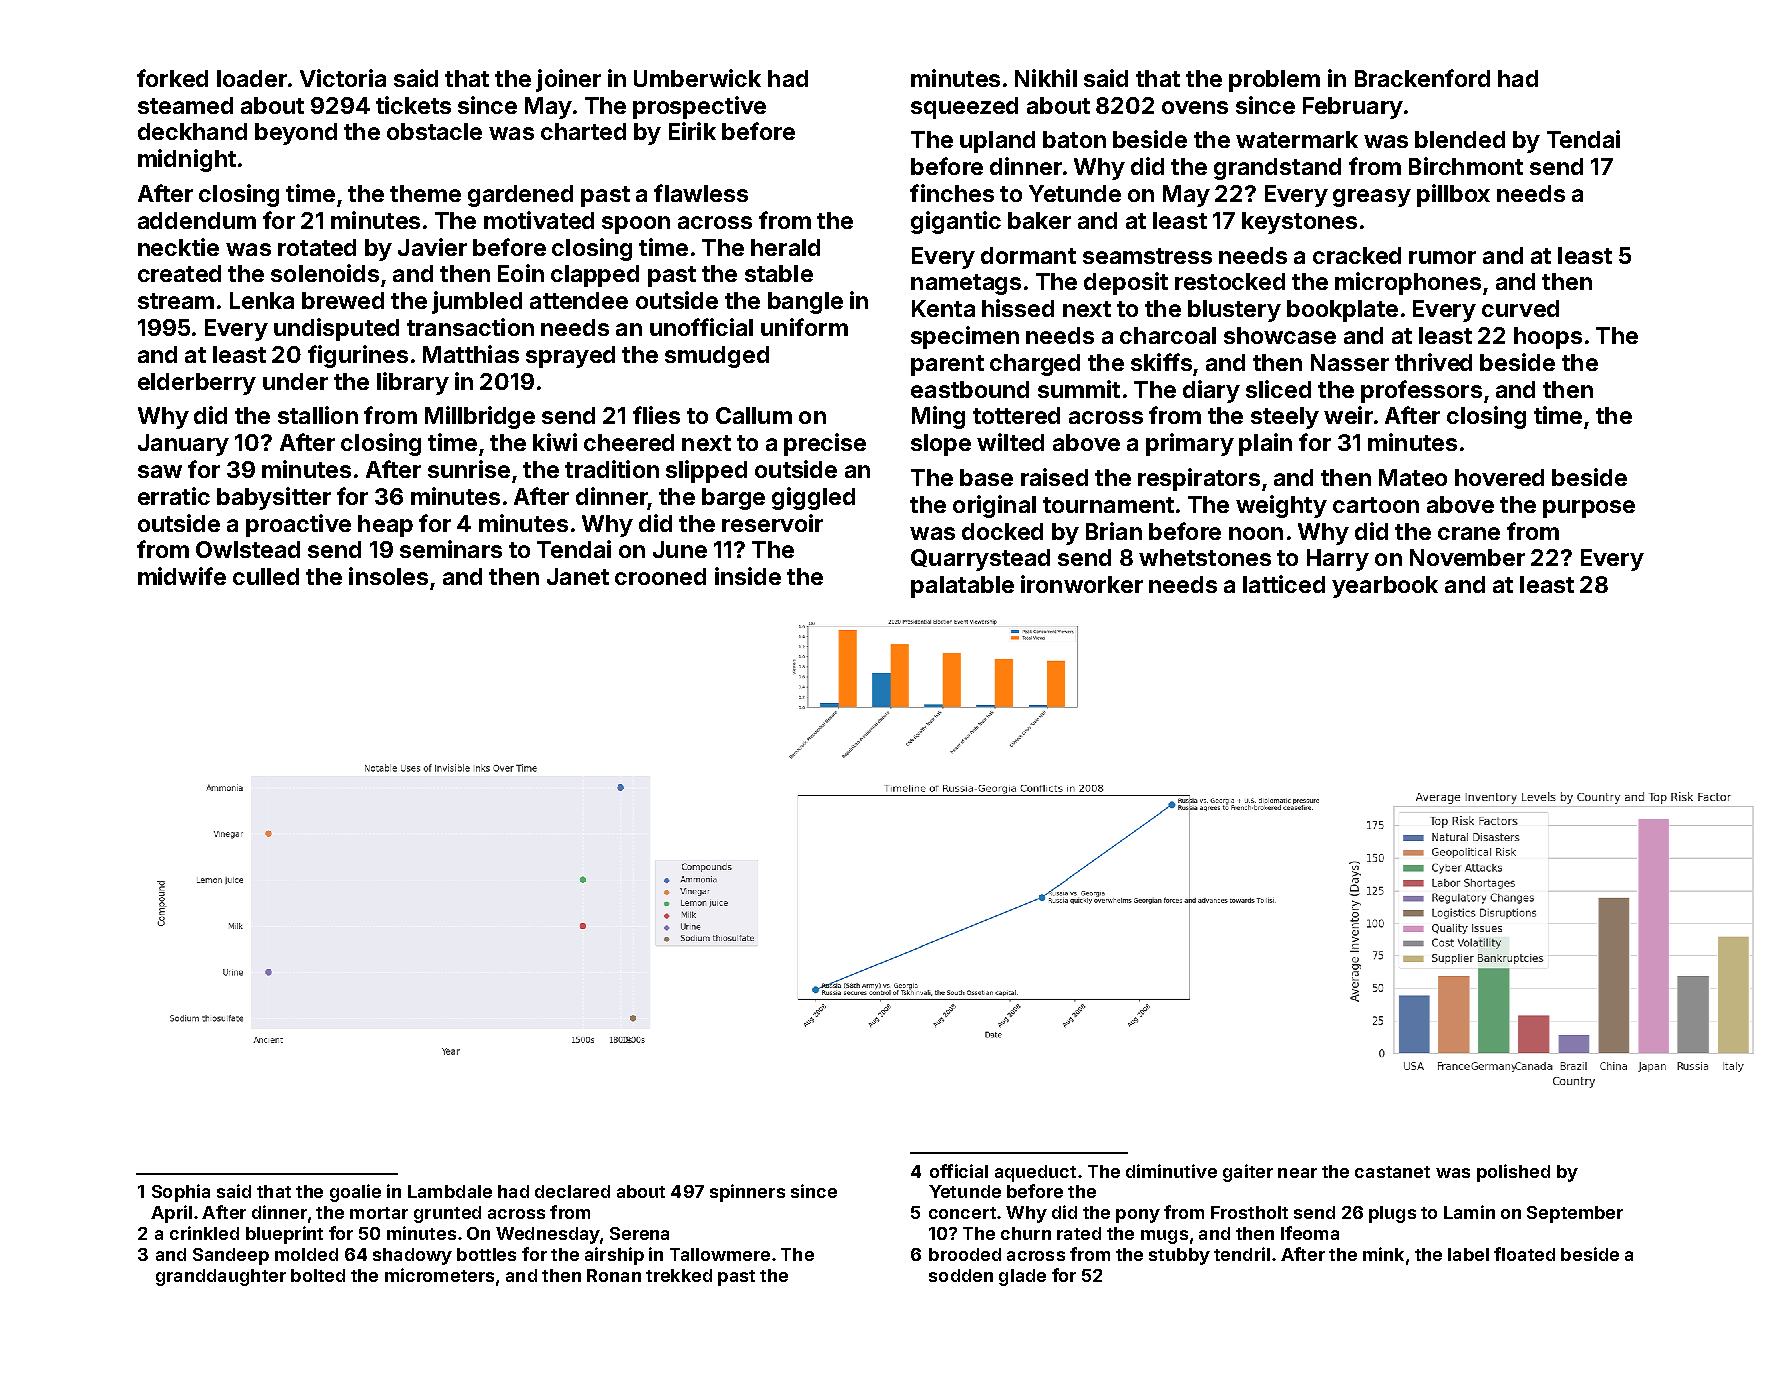 The height and width of the screenshot is (1379, 1785). What do you see at coordinates (961, 1275) in the screenshot?
I see `sodden` at bounding box center [961, 1275].
